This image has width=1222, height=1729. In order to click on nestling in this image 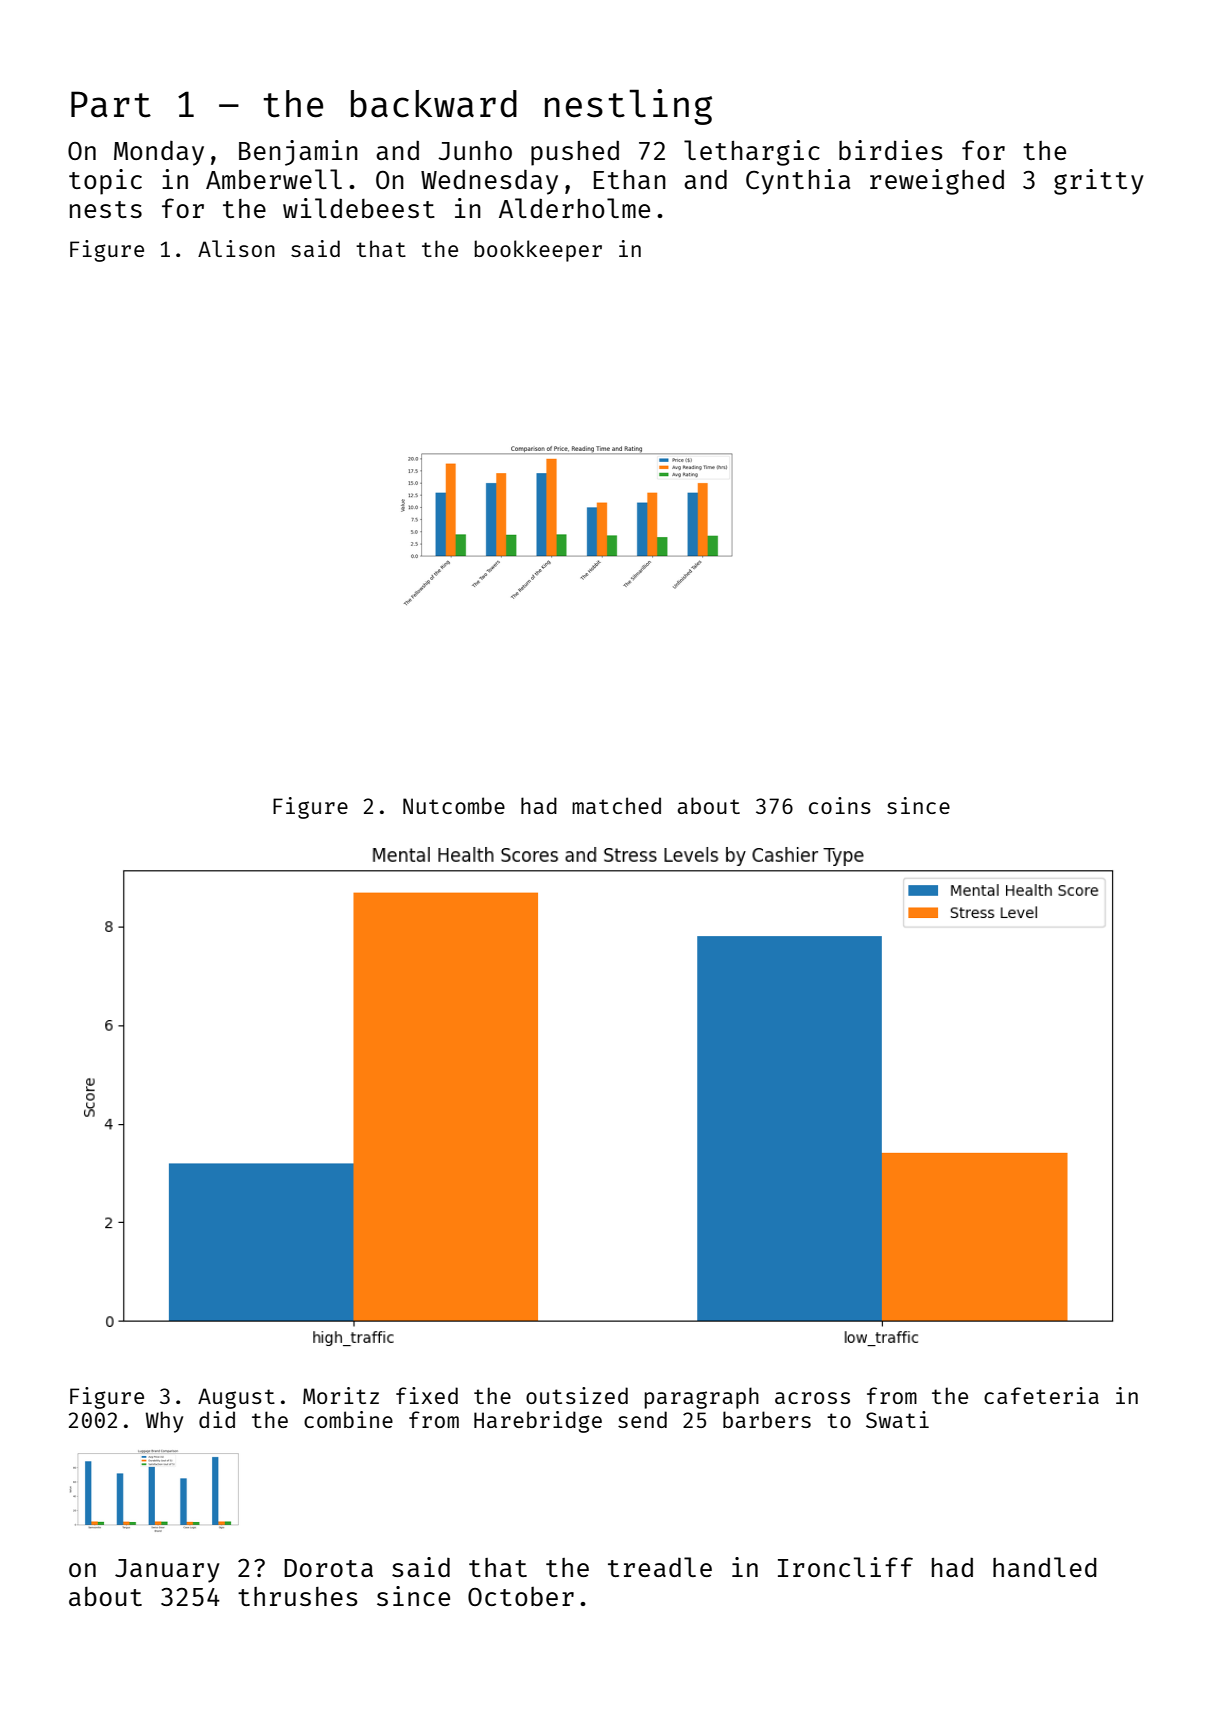, I will do `click(628, 107)`.
